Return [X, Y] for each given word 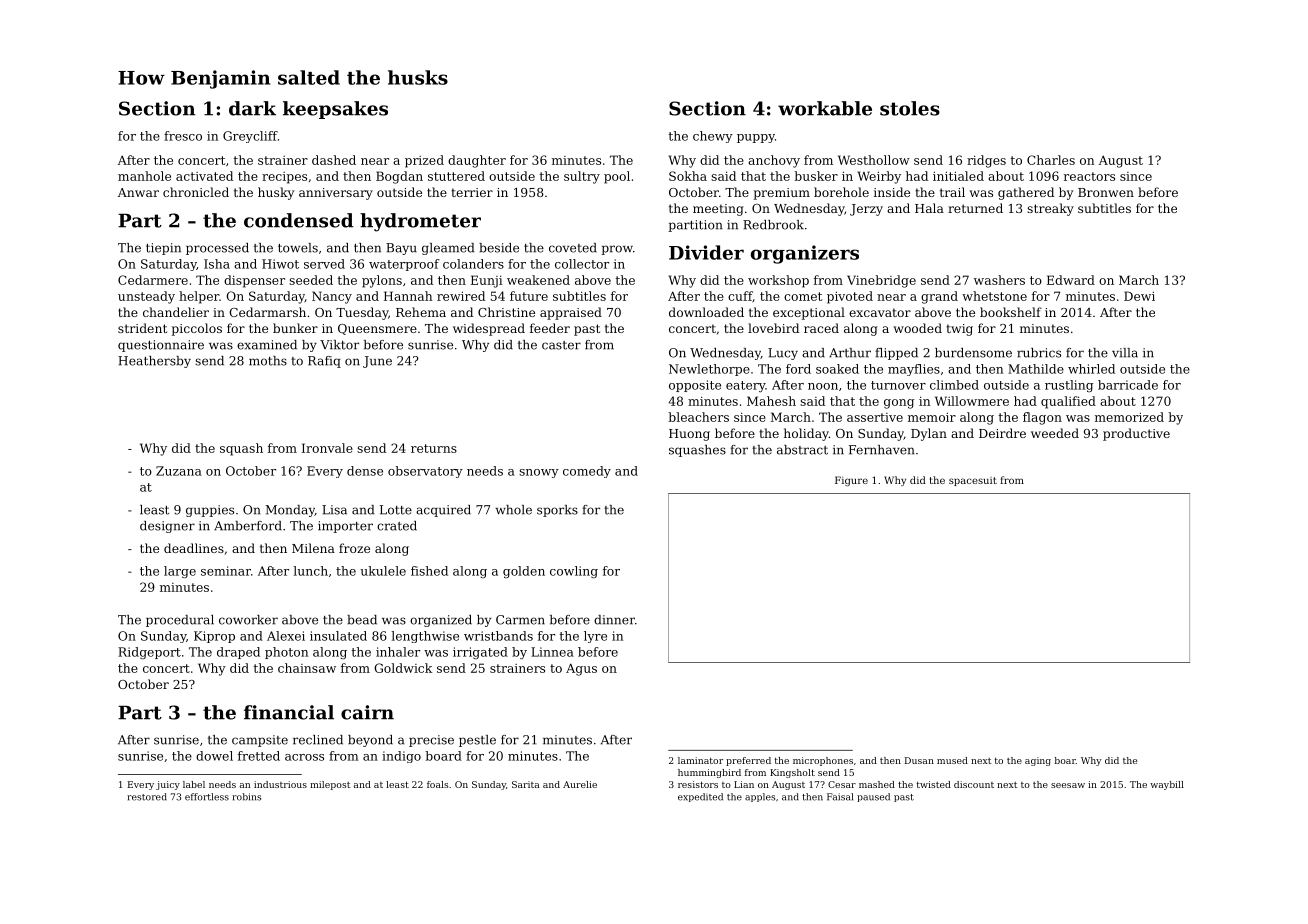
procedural [180, 621]
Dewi [1139, 296]
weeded [1055, 433]
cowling [574, 572]
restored [147, 797]
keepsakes [335, 110]
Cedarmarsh [267, 312]
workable [825, 108]
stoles [910, 108]
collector [582, 264]
